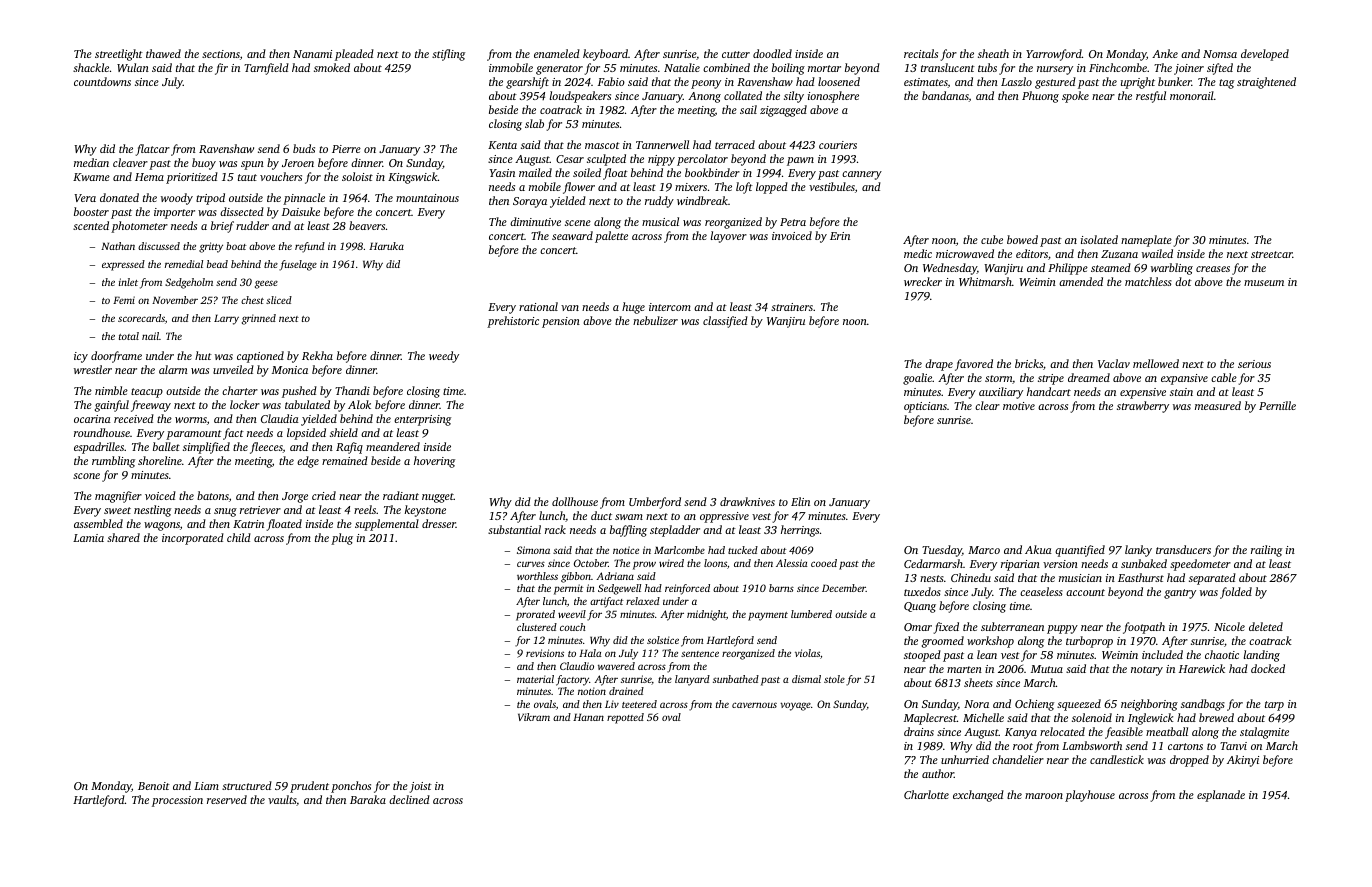 This screenshot has width=1372, height=887. Describe the element at coordinates (266, 448) in the screenshot. I see `fleeces` at that location.
